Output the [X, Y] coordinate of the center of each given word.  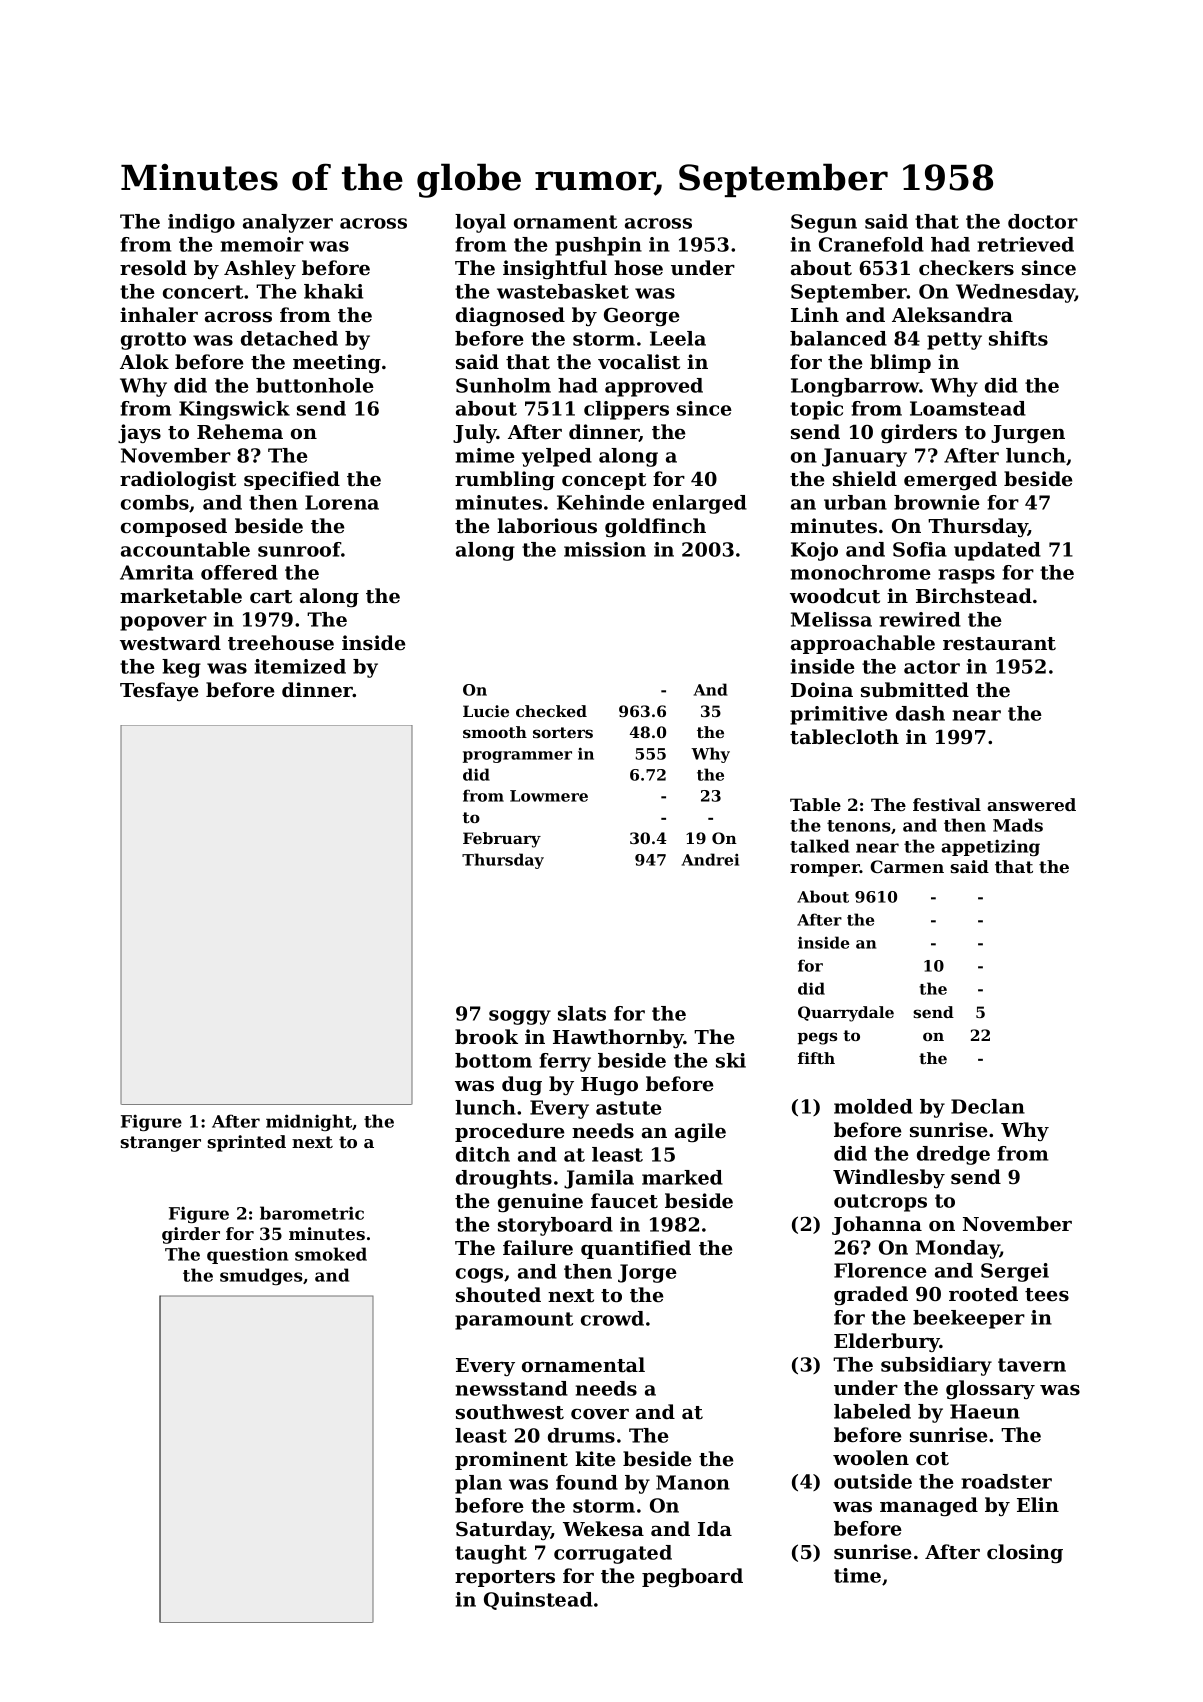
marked [682, 1177]
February [502, 840]
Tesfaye [159, 691]
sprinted [247, 1143]
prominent [511, 1460]
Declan [988, 1106]
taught [491, 1554]
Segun [824, 223]
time [857, 1575]
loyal [480, 223]
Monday [958, 1249]
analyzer [288, 223]
